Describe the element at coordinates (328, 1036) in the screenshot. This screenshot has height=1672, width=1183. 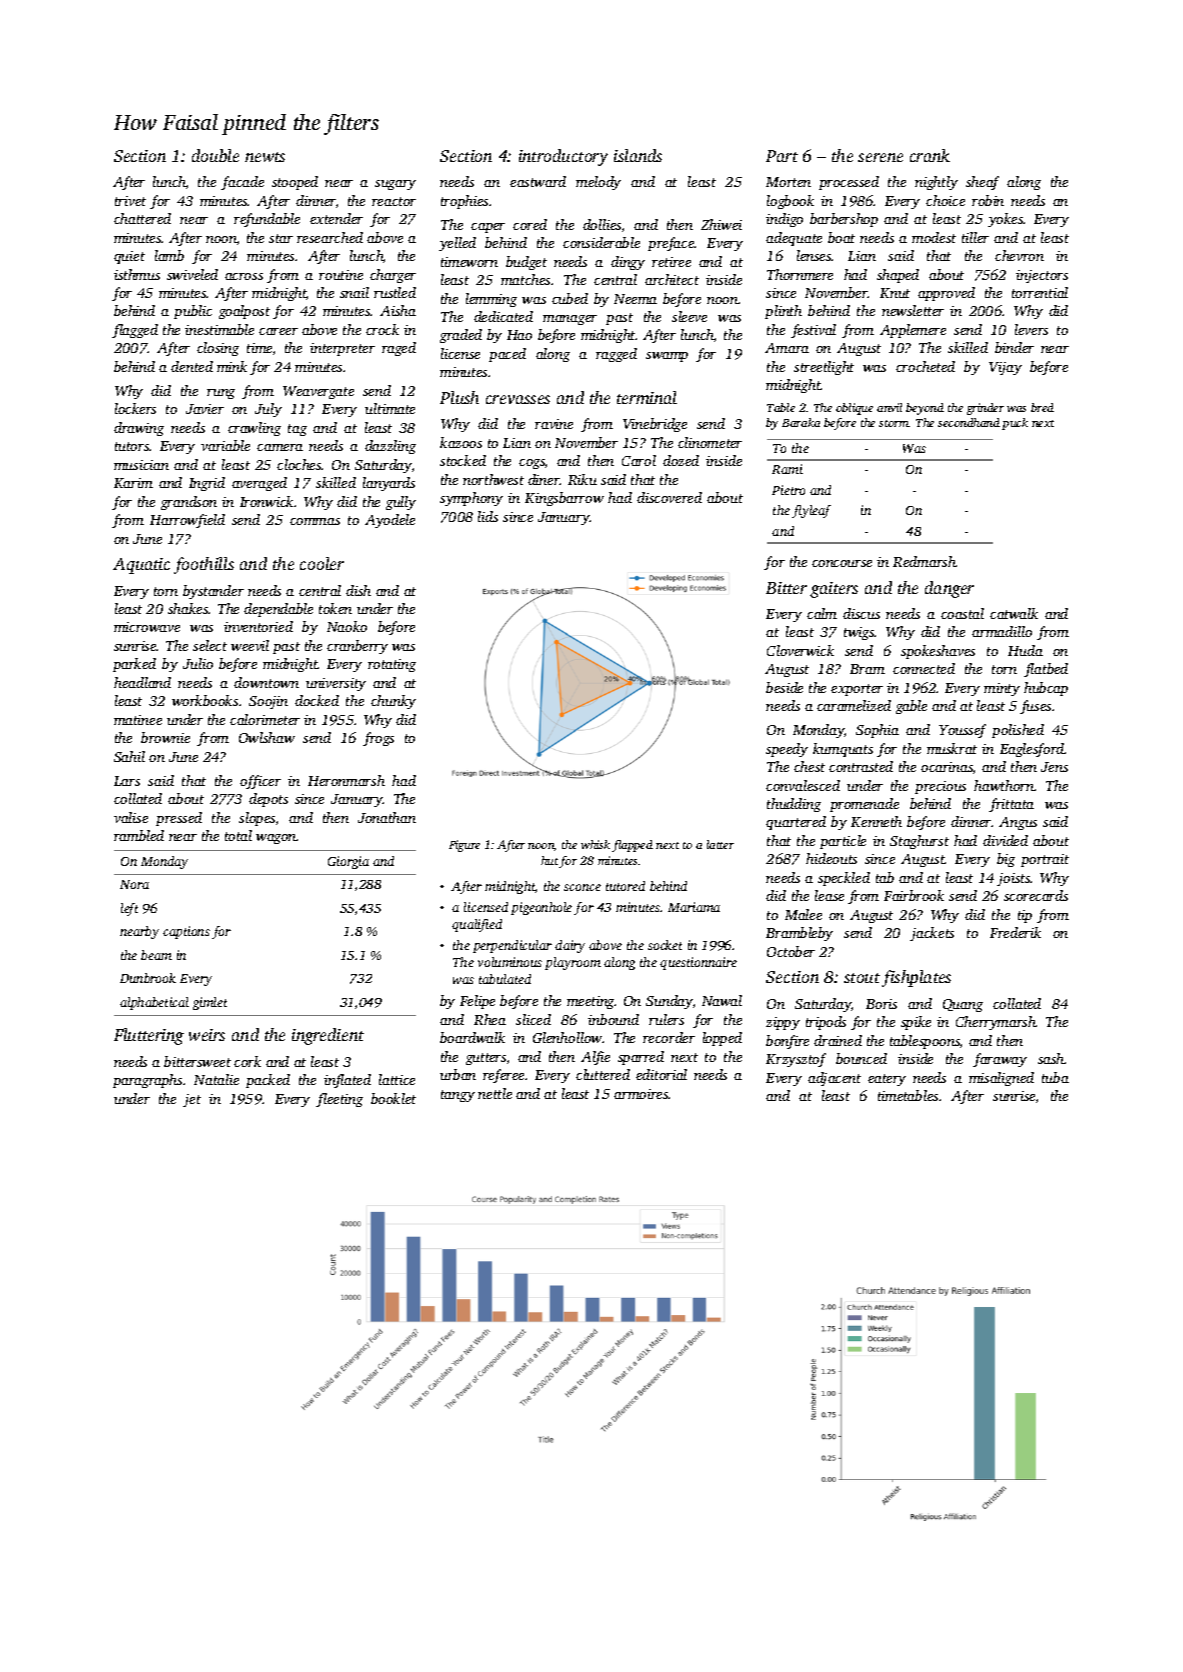
I see `ingredient` at that location.
